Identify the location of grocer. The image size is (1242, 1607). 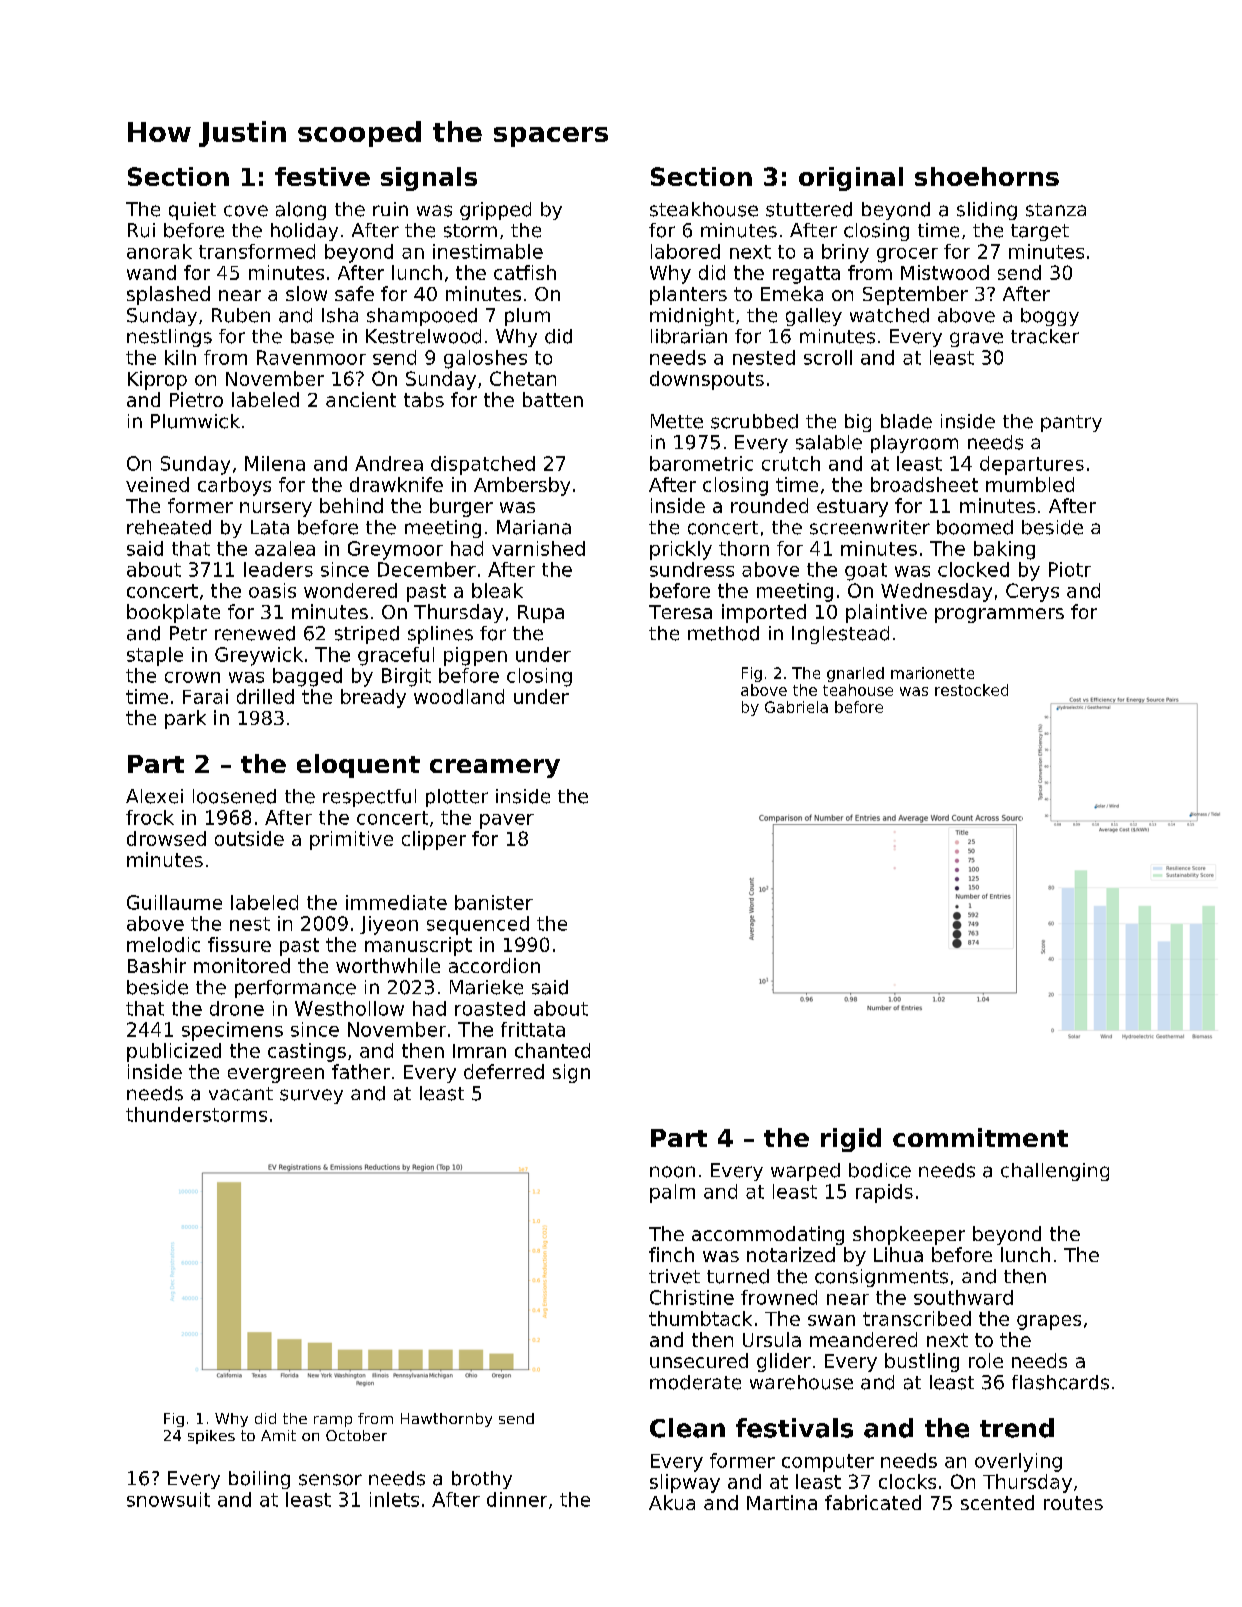
(907, 255).
